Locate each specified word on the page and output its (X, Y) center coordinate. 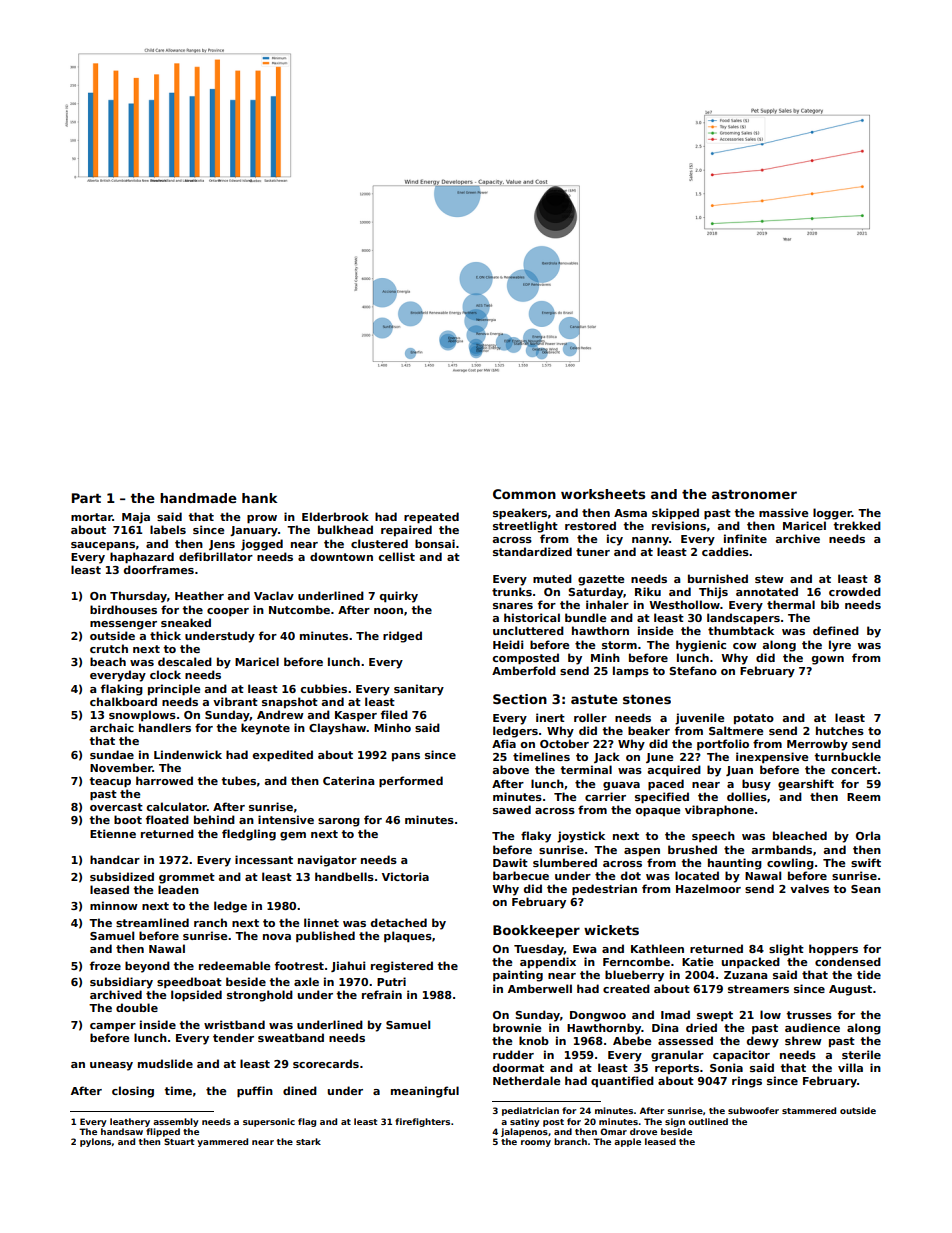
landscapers (743, 618)
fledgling (249, 835)
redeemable (234, 965)
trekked (857, 525)
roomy (536, 1143)
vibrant (235, 701)
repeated (431, 517)
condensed (848, 961)
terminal (586, 769)
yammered (222, 1142)
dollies (747, 796)
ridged (402, 637)
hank (260, 498)
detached (399, 922)
